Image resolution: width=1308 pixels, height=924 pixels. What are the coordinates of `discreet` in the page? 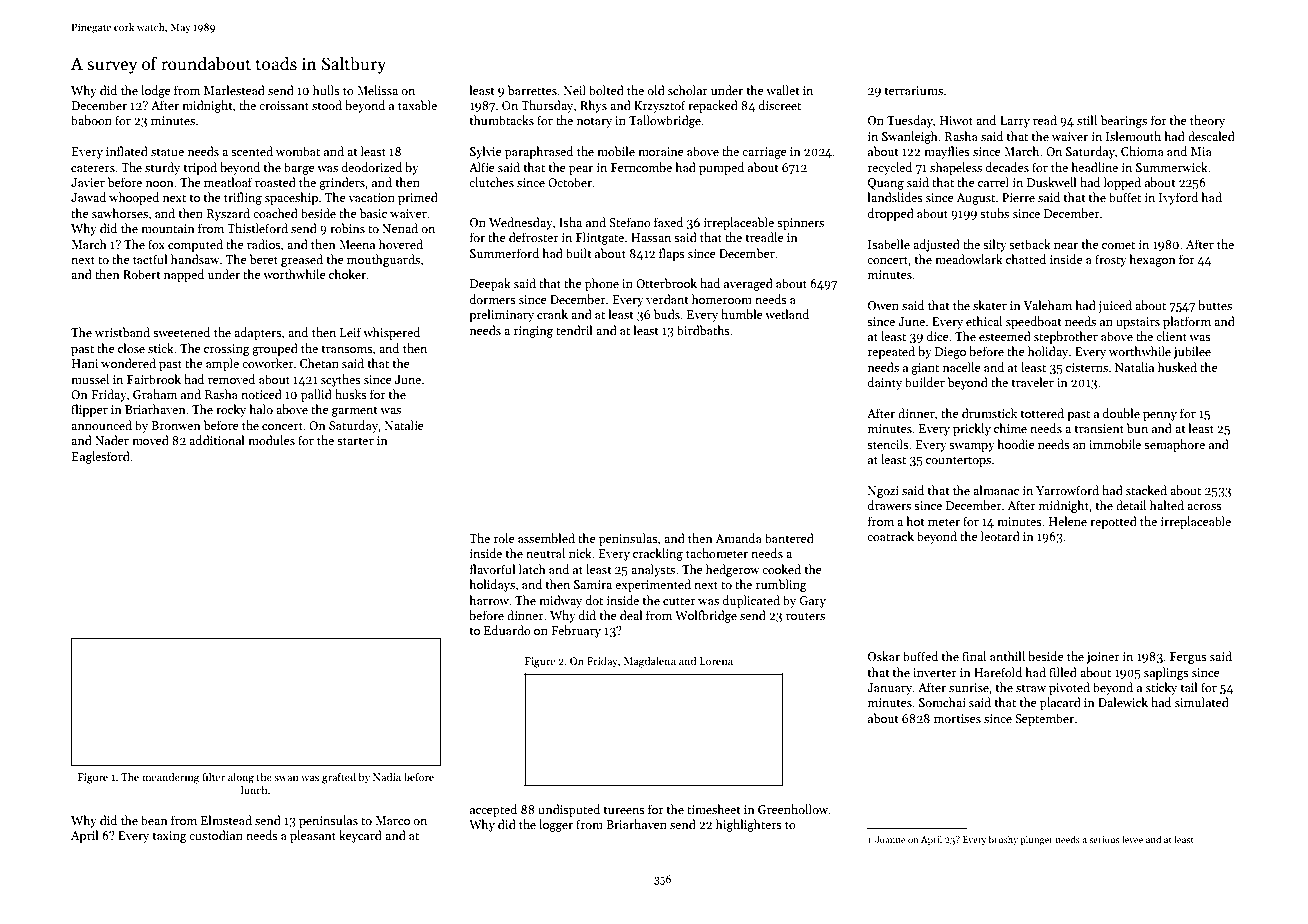 It's located at (780, 105).
